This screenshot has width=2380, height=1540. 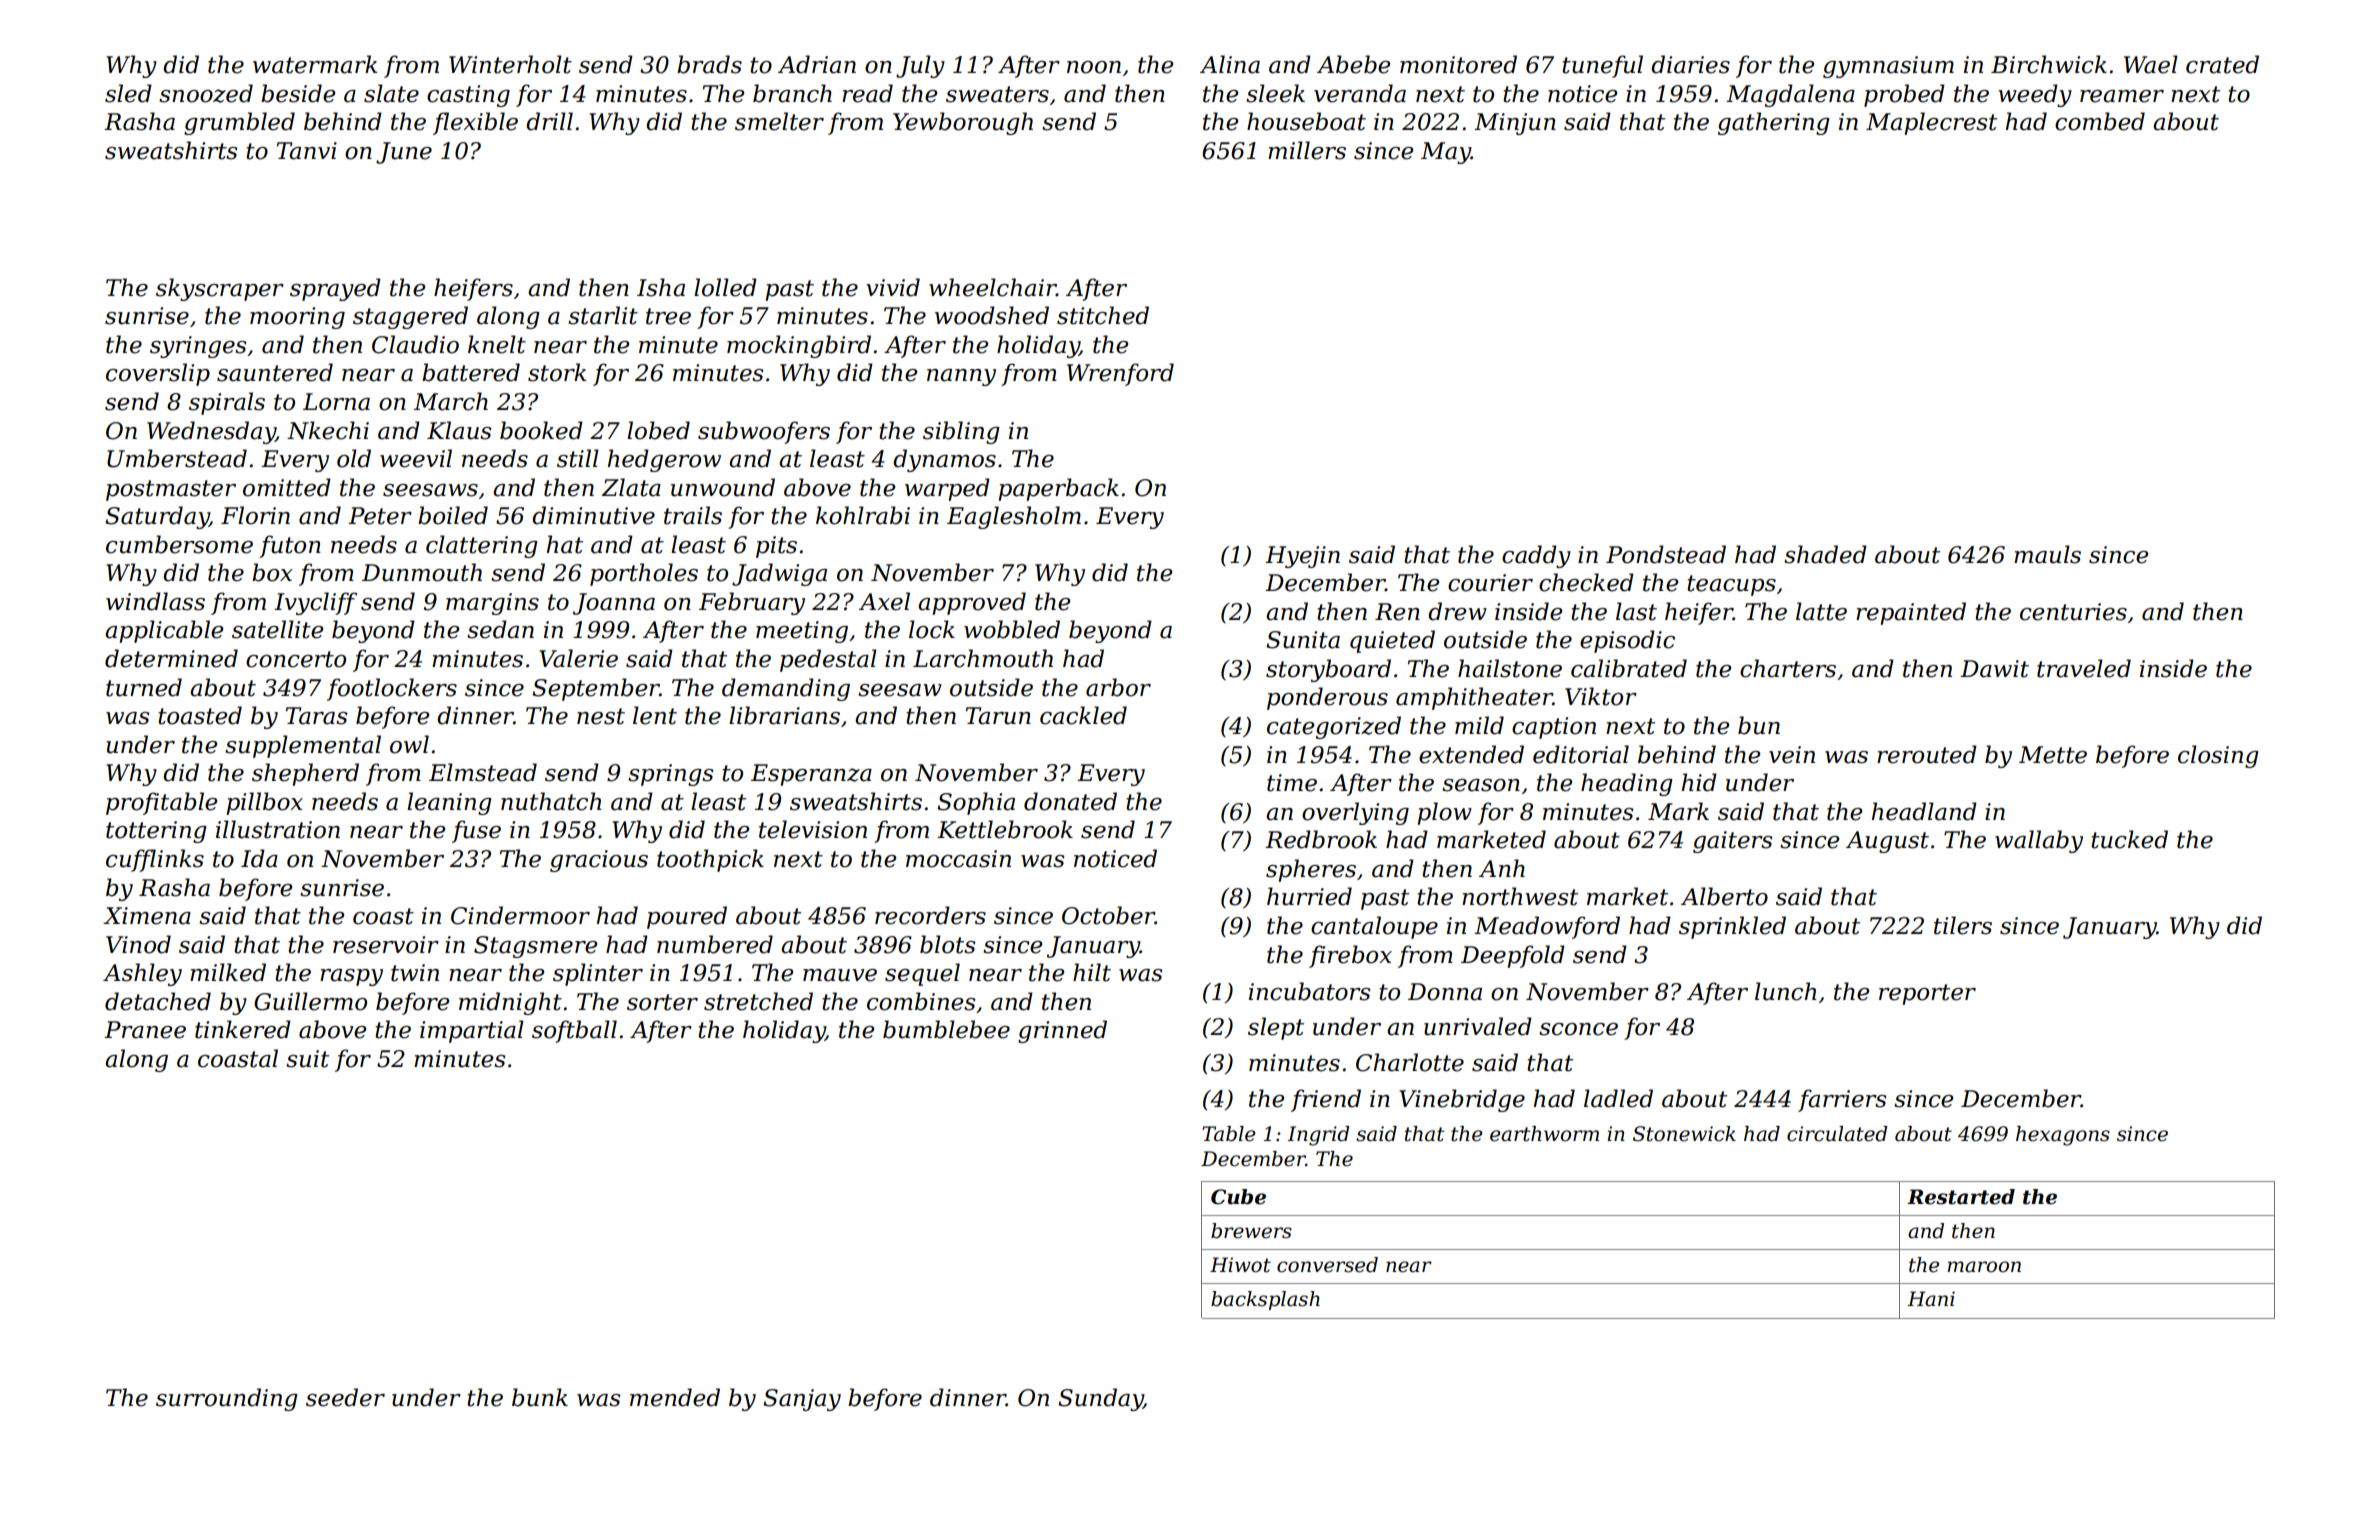 I want to click on extended, so click(x=1471, y=754).
